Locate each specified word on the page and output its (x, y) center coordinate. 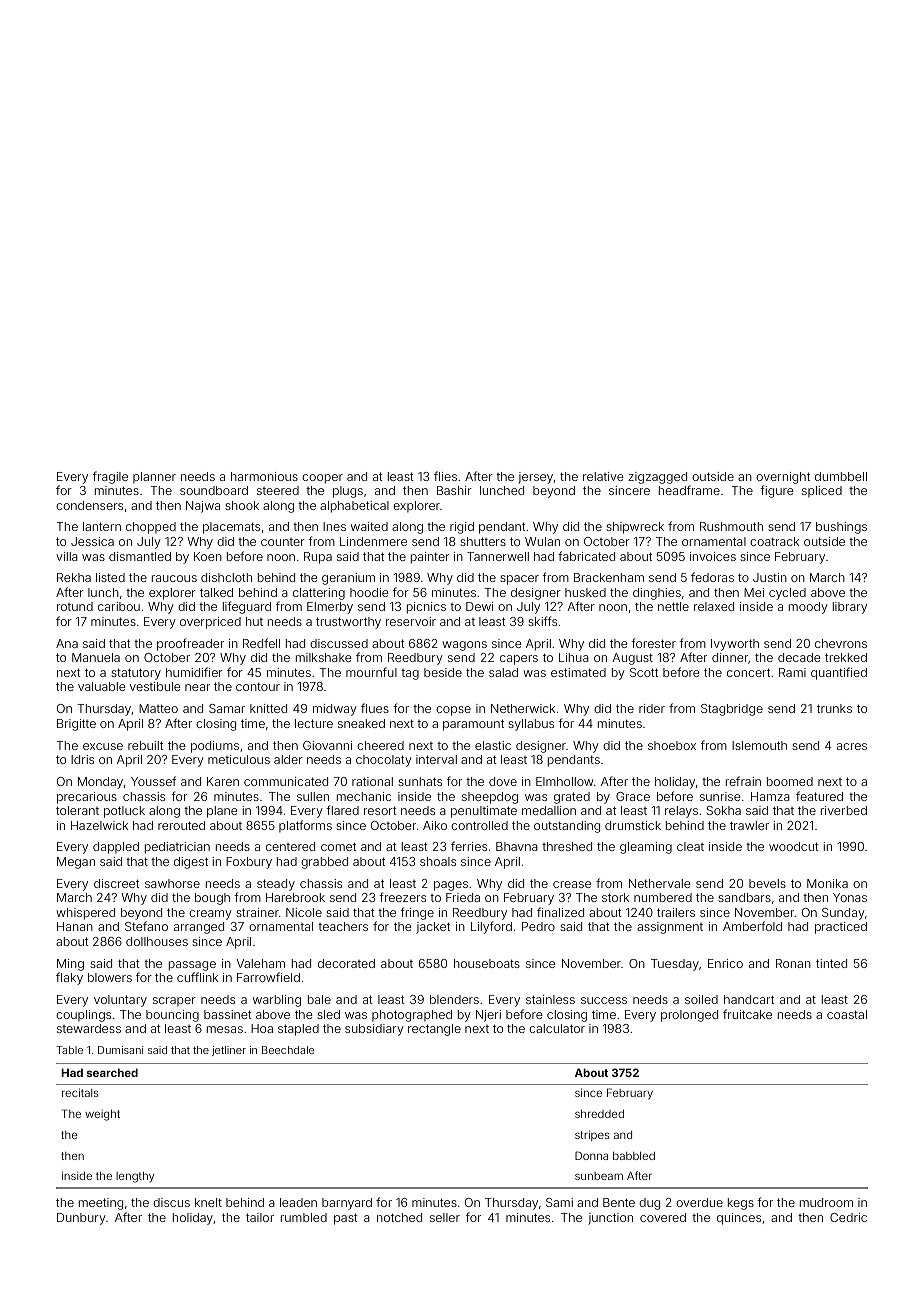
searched (112, 1072)
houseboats (487, 963)
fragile (110, 477)
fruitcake (747, 1014)
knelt (208, 1202)
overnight (783, 478)
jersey (535, 478)
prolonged (689, 1016)
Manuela (96, 657)
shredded (599, 1114)
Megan (76, 863)
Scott (644, 672)
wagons (464, 646)
